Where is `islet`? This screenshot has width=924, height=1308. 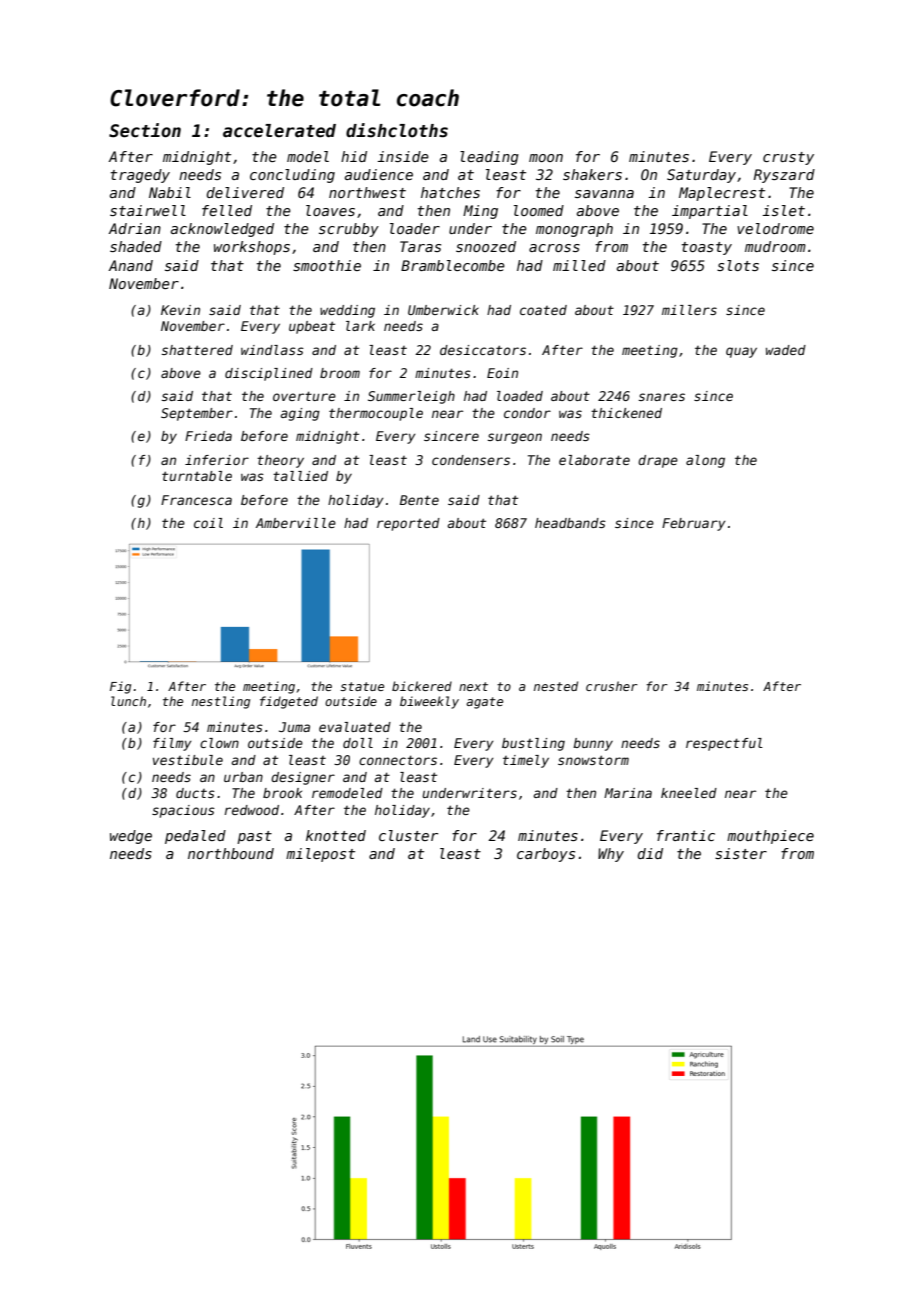
islet is located at coordinates (783, 210).
